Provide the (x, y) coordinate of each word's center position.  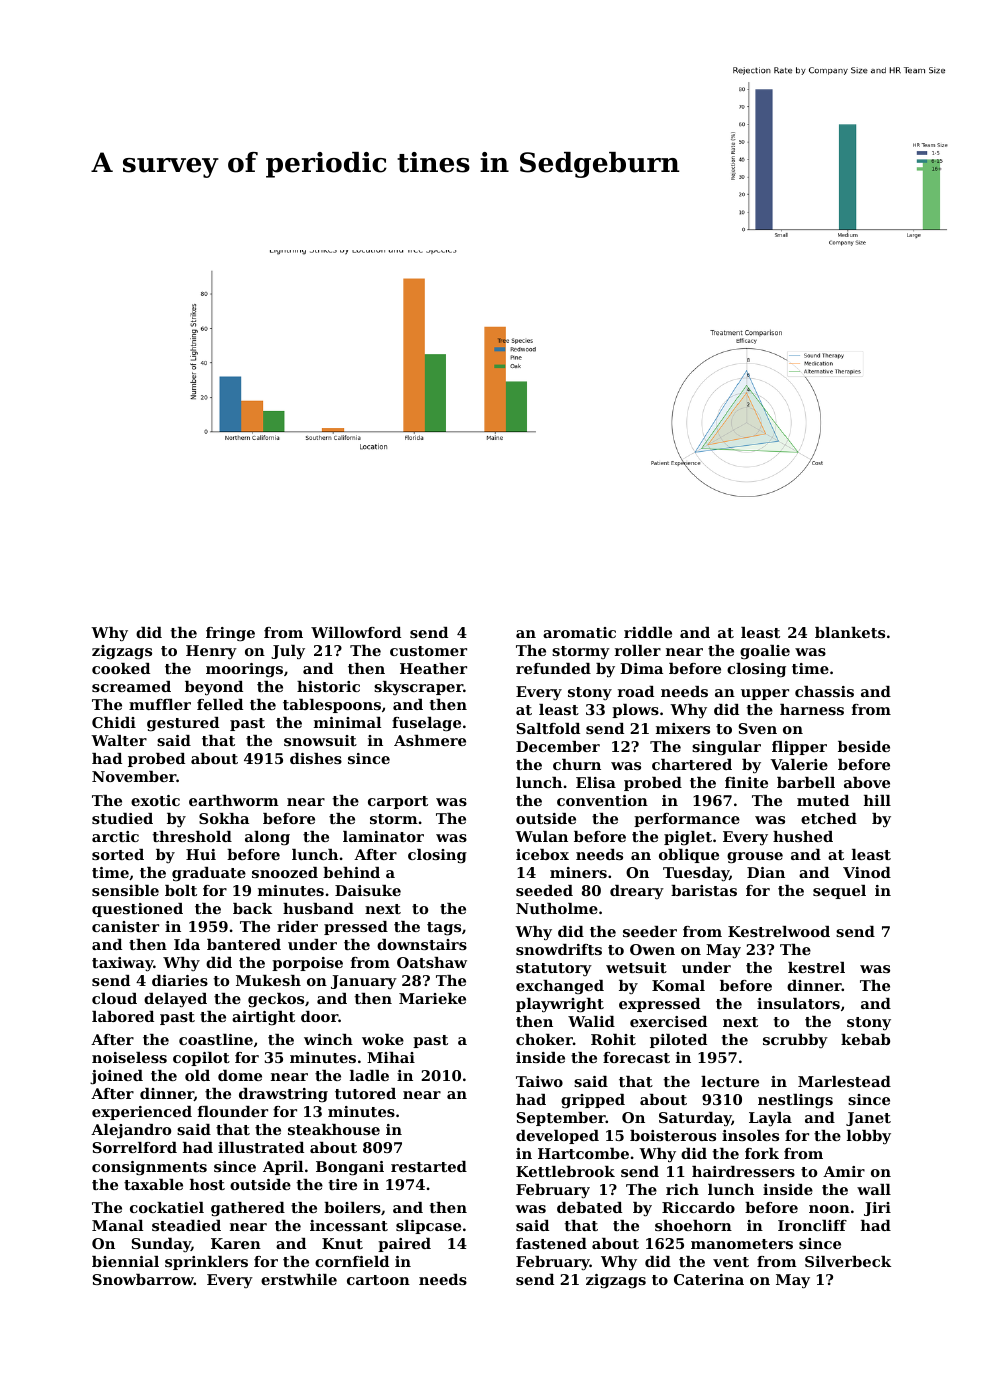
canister (125, 926)
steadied (186, 1225)
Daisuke (368, 890)
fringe (230, 634)
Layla (770, 1119)
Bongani (350, 1168)
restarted (429, 1166)
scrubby (795, 1041)
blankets (850, 632)
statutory (554, 969)
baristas (704, 890)
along (267, 838)
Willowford (356, 632)
